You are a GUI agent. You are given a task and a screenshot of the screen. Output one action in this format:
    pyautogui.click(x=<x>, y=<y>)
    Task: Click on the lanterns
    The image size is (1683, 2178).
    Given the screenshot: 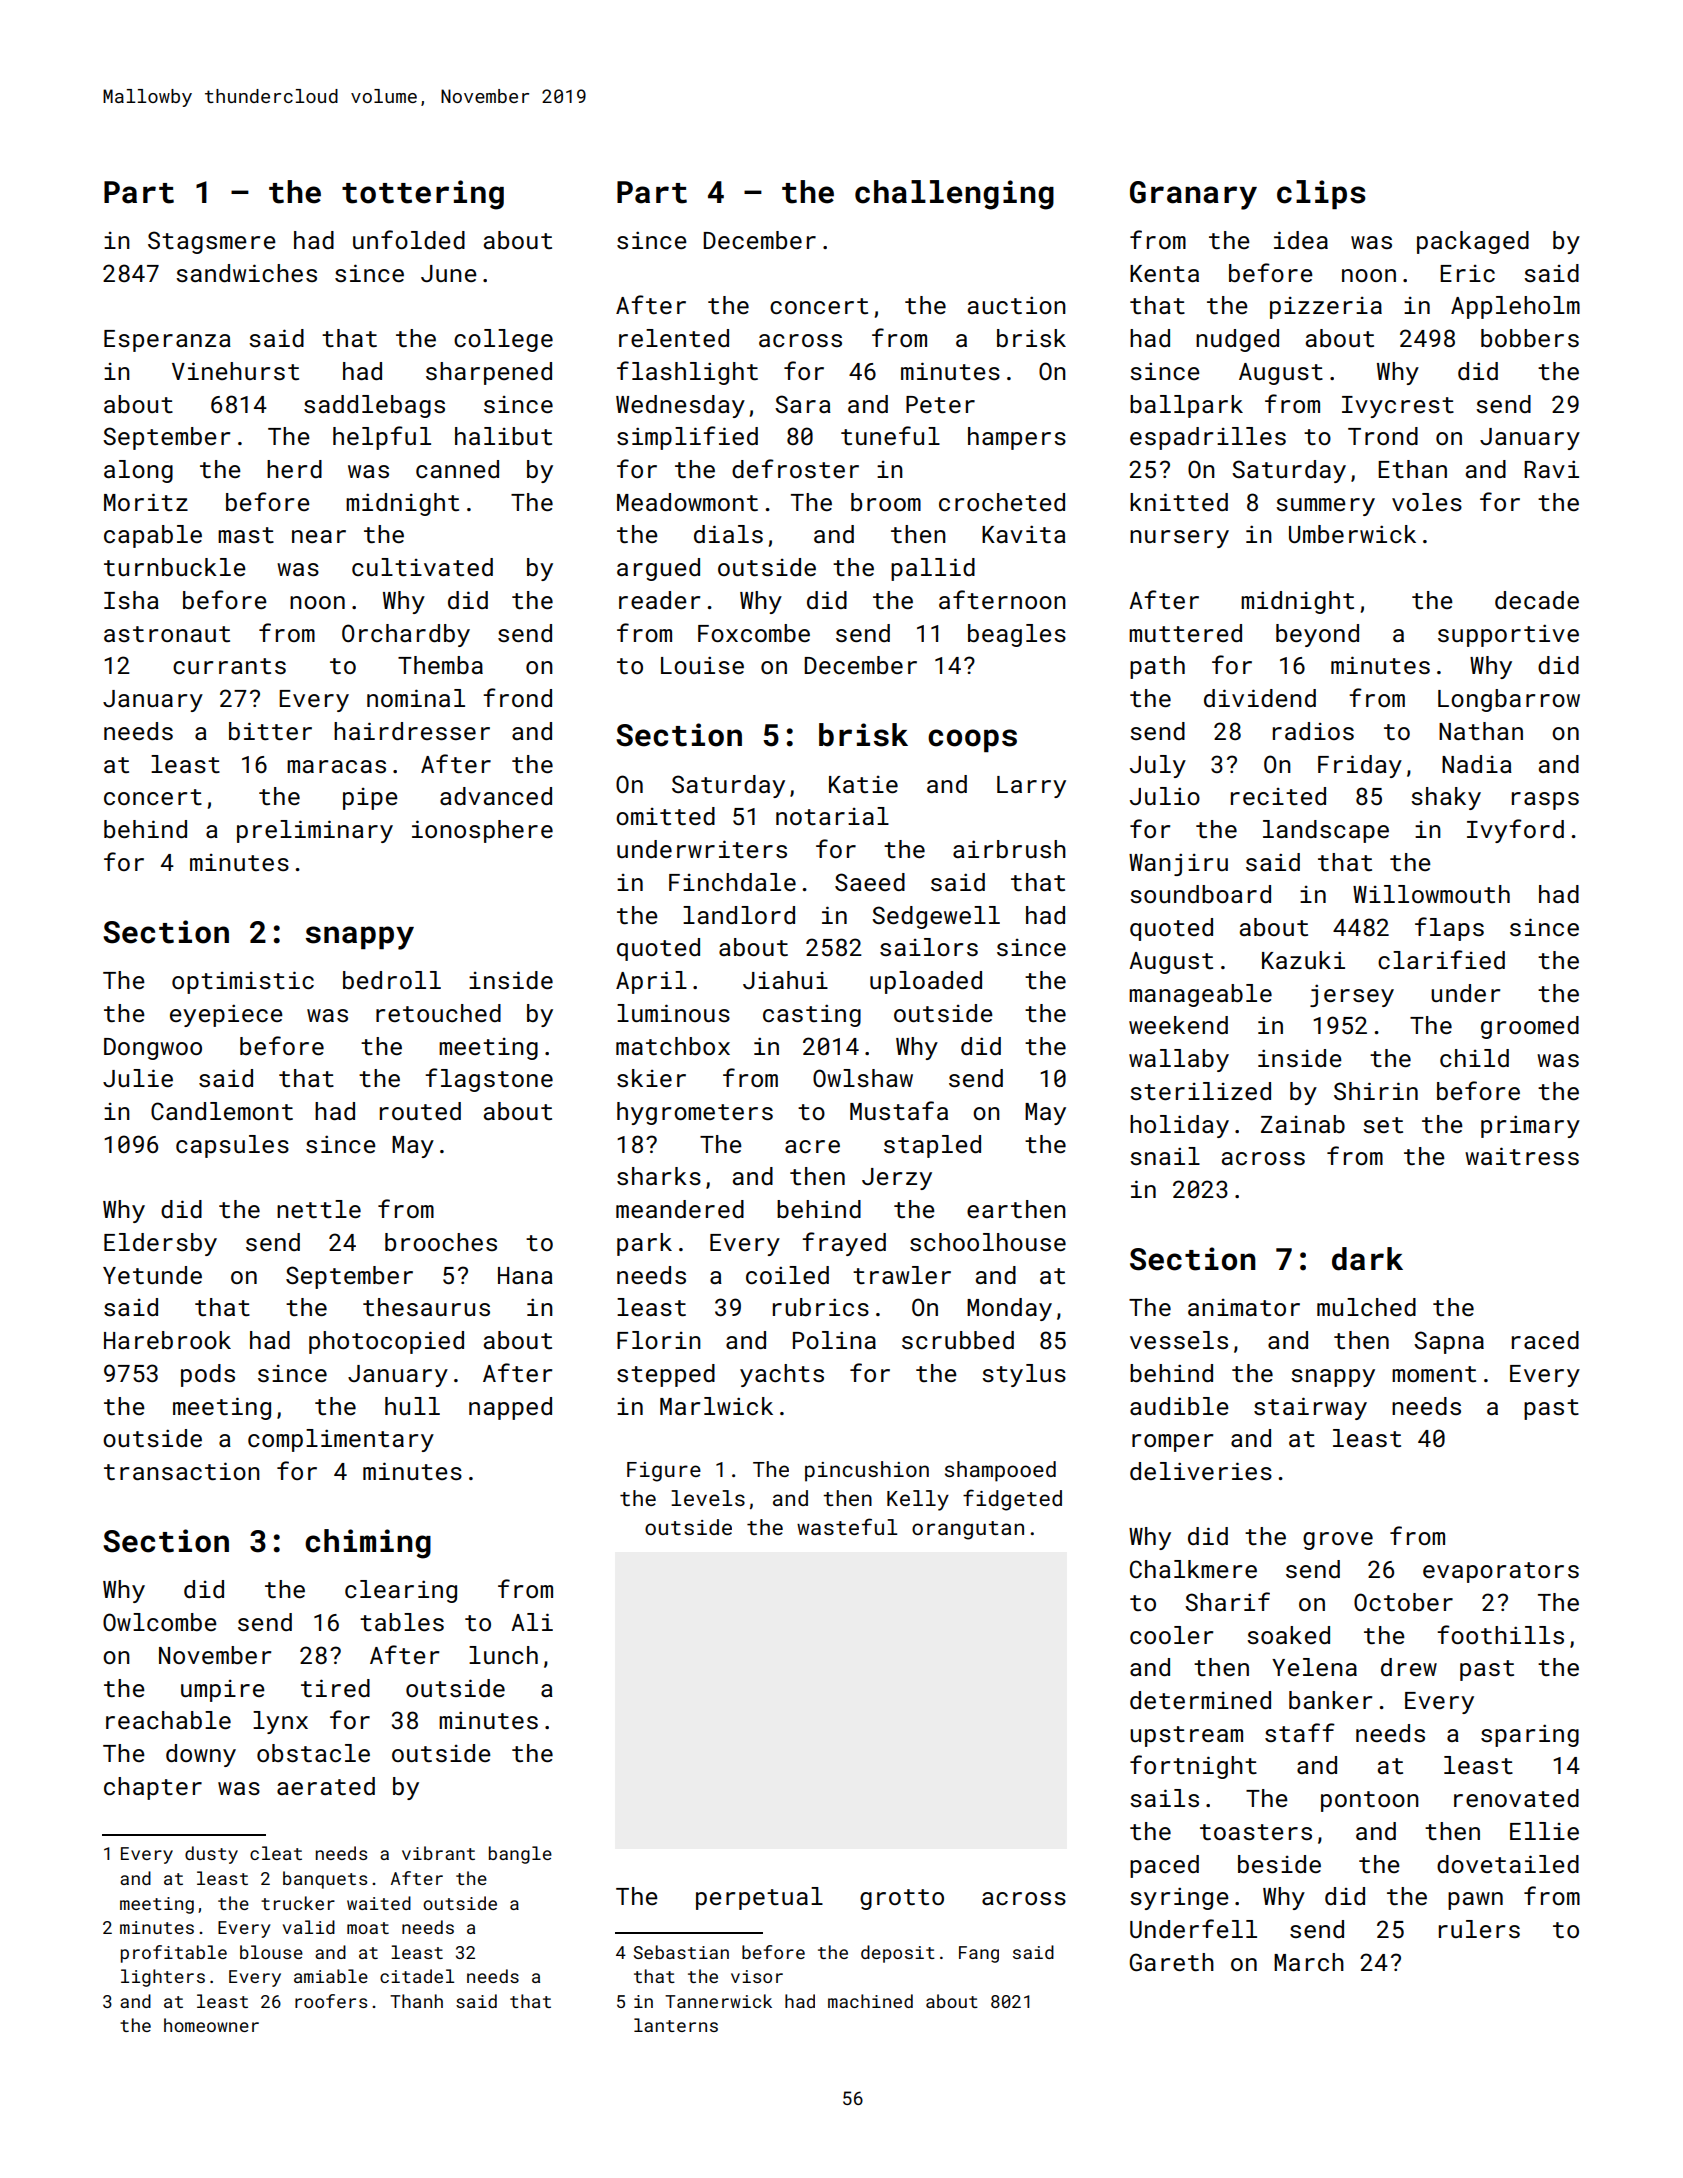 What is the action you would take?
    pyautogui.click(x=676, y=2025)
